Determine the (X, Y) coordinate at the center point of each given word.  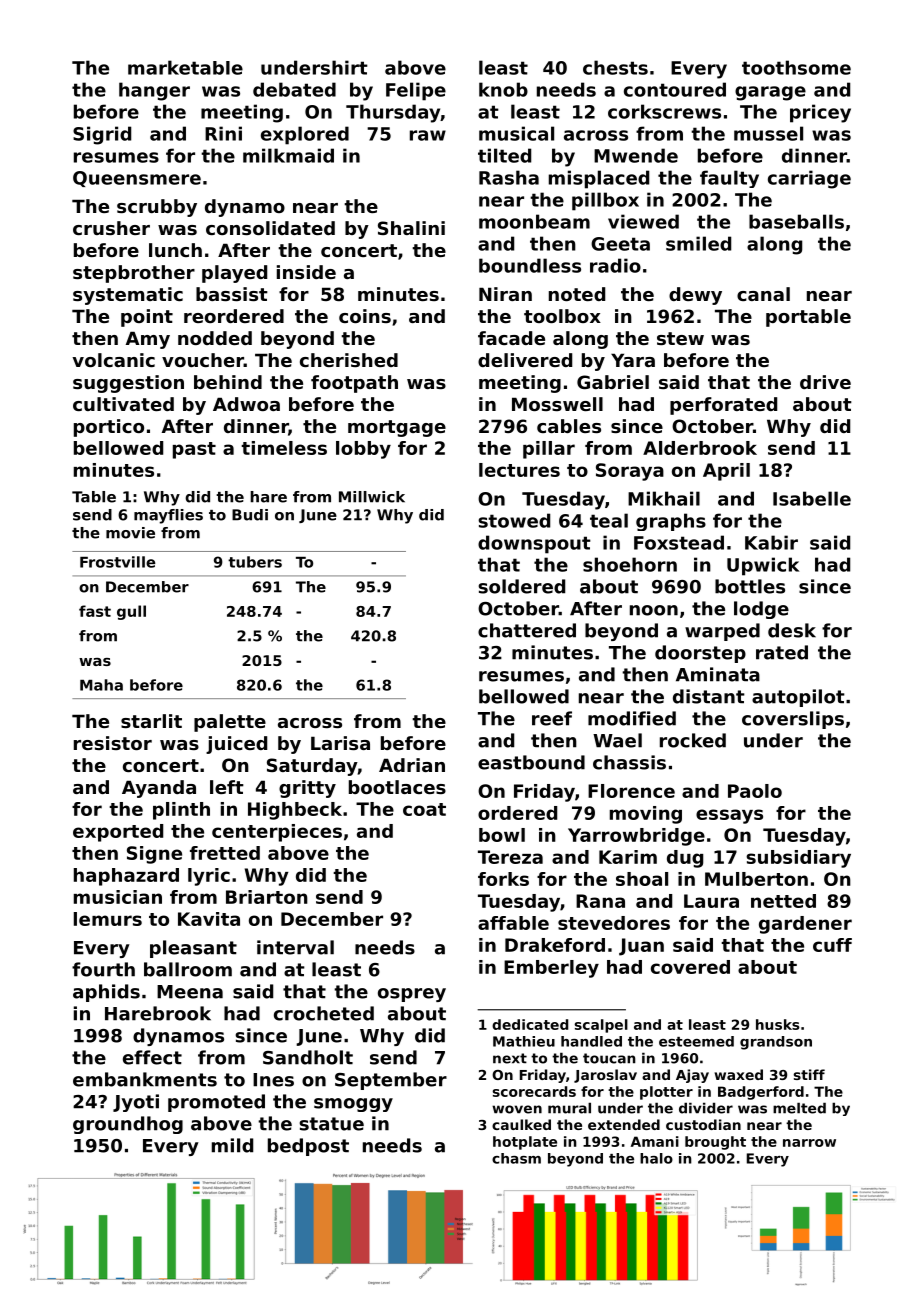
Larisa (340, 743)
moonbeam (534, 221)
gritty (307, 789)
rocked (693, 740)
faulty (729, 179)
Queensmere (137, 179)
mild (232, 1145)
